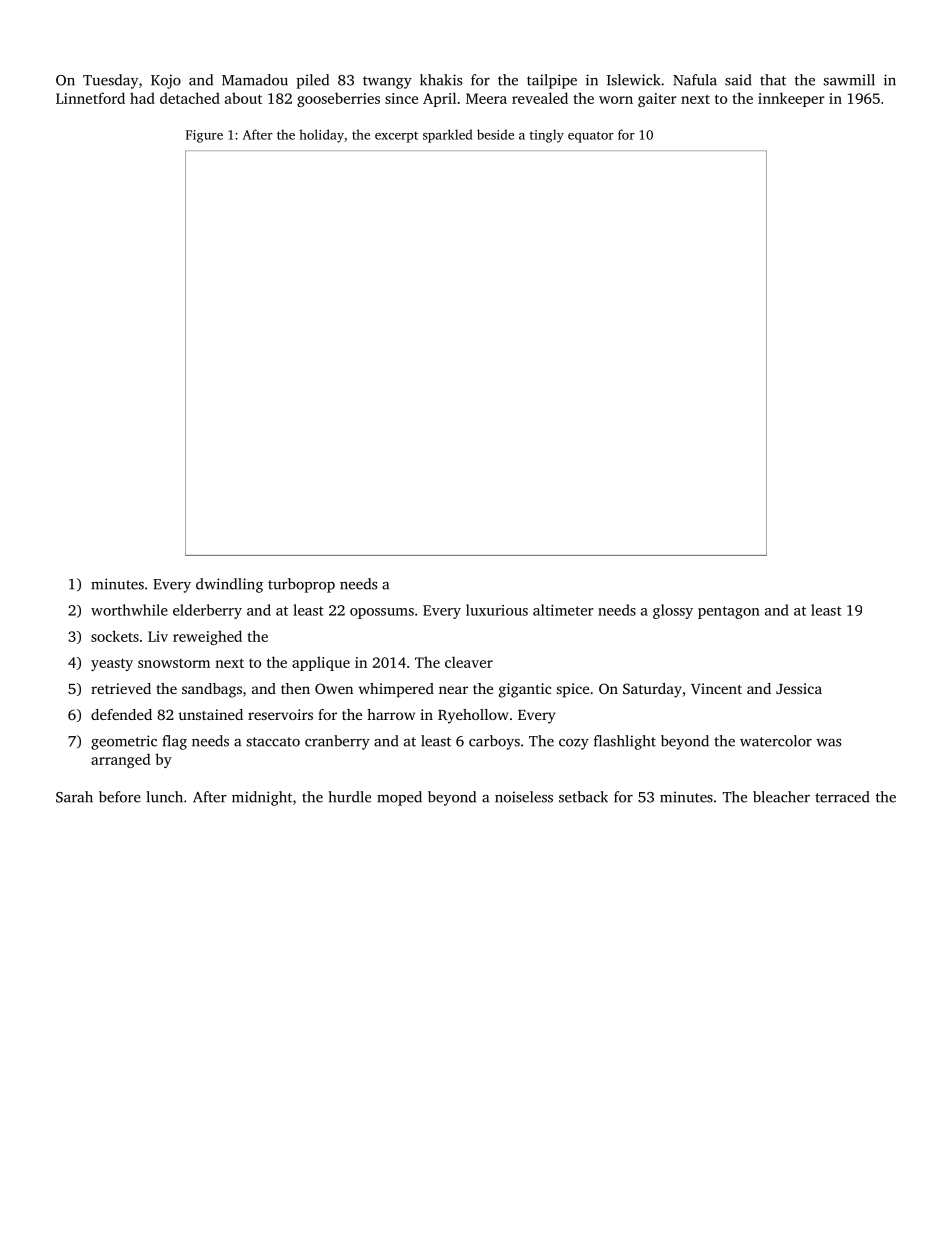 This document has height=1233, width=952. I want to click on Islewick, so click(634, 80).
